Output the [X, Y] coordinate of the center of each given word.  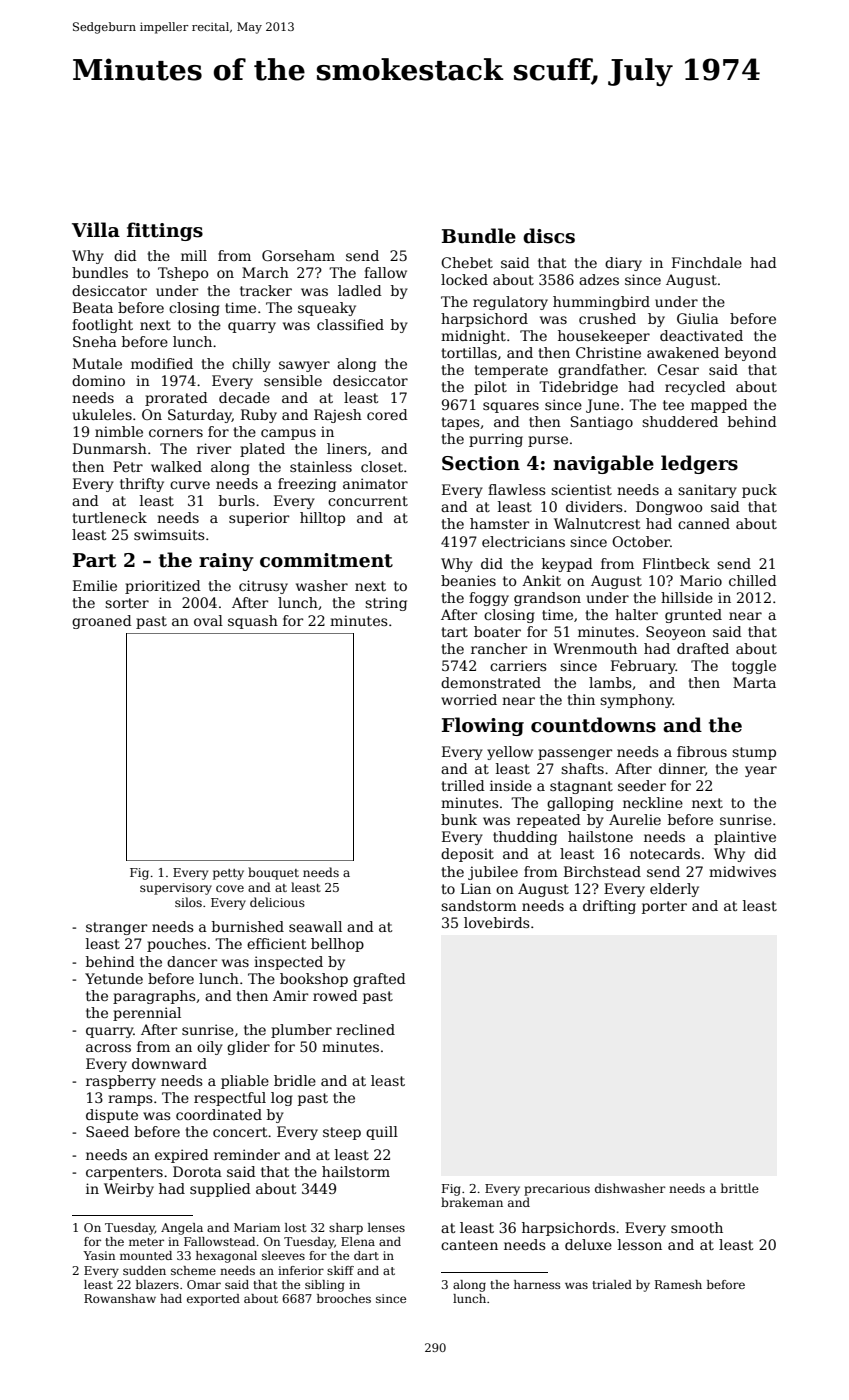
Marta [754, 682]
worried [469, 699]
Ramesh [678, 1284]
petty [228, 874]
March [265, 272]
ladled [360, 290]
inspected [288, 963]
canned [704, 523]
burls [237, 500]
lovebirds [497, 922]
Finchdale [707, 262]
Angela [182, 1229]
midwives [742, 871]
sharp [346, 1229]
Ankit [541, 580]
